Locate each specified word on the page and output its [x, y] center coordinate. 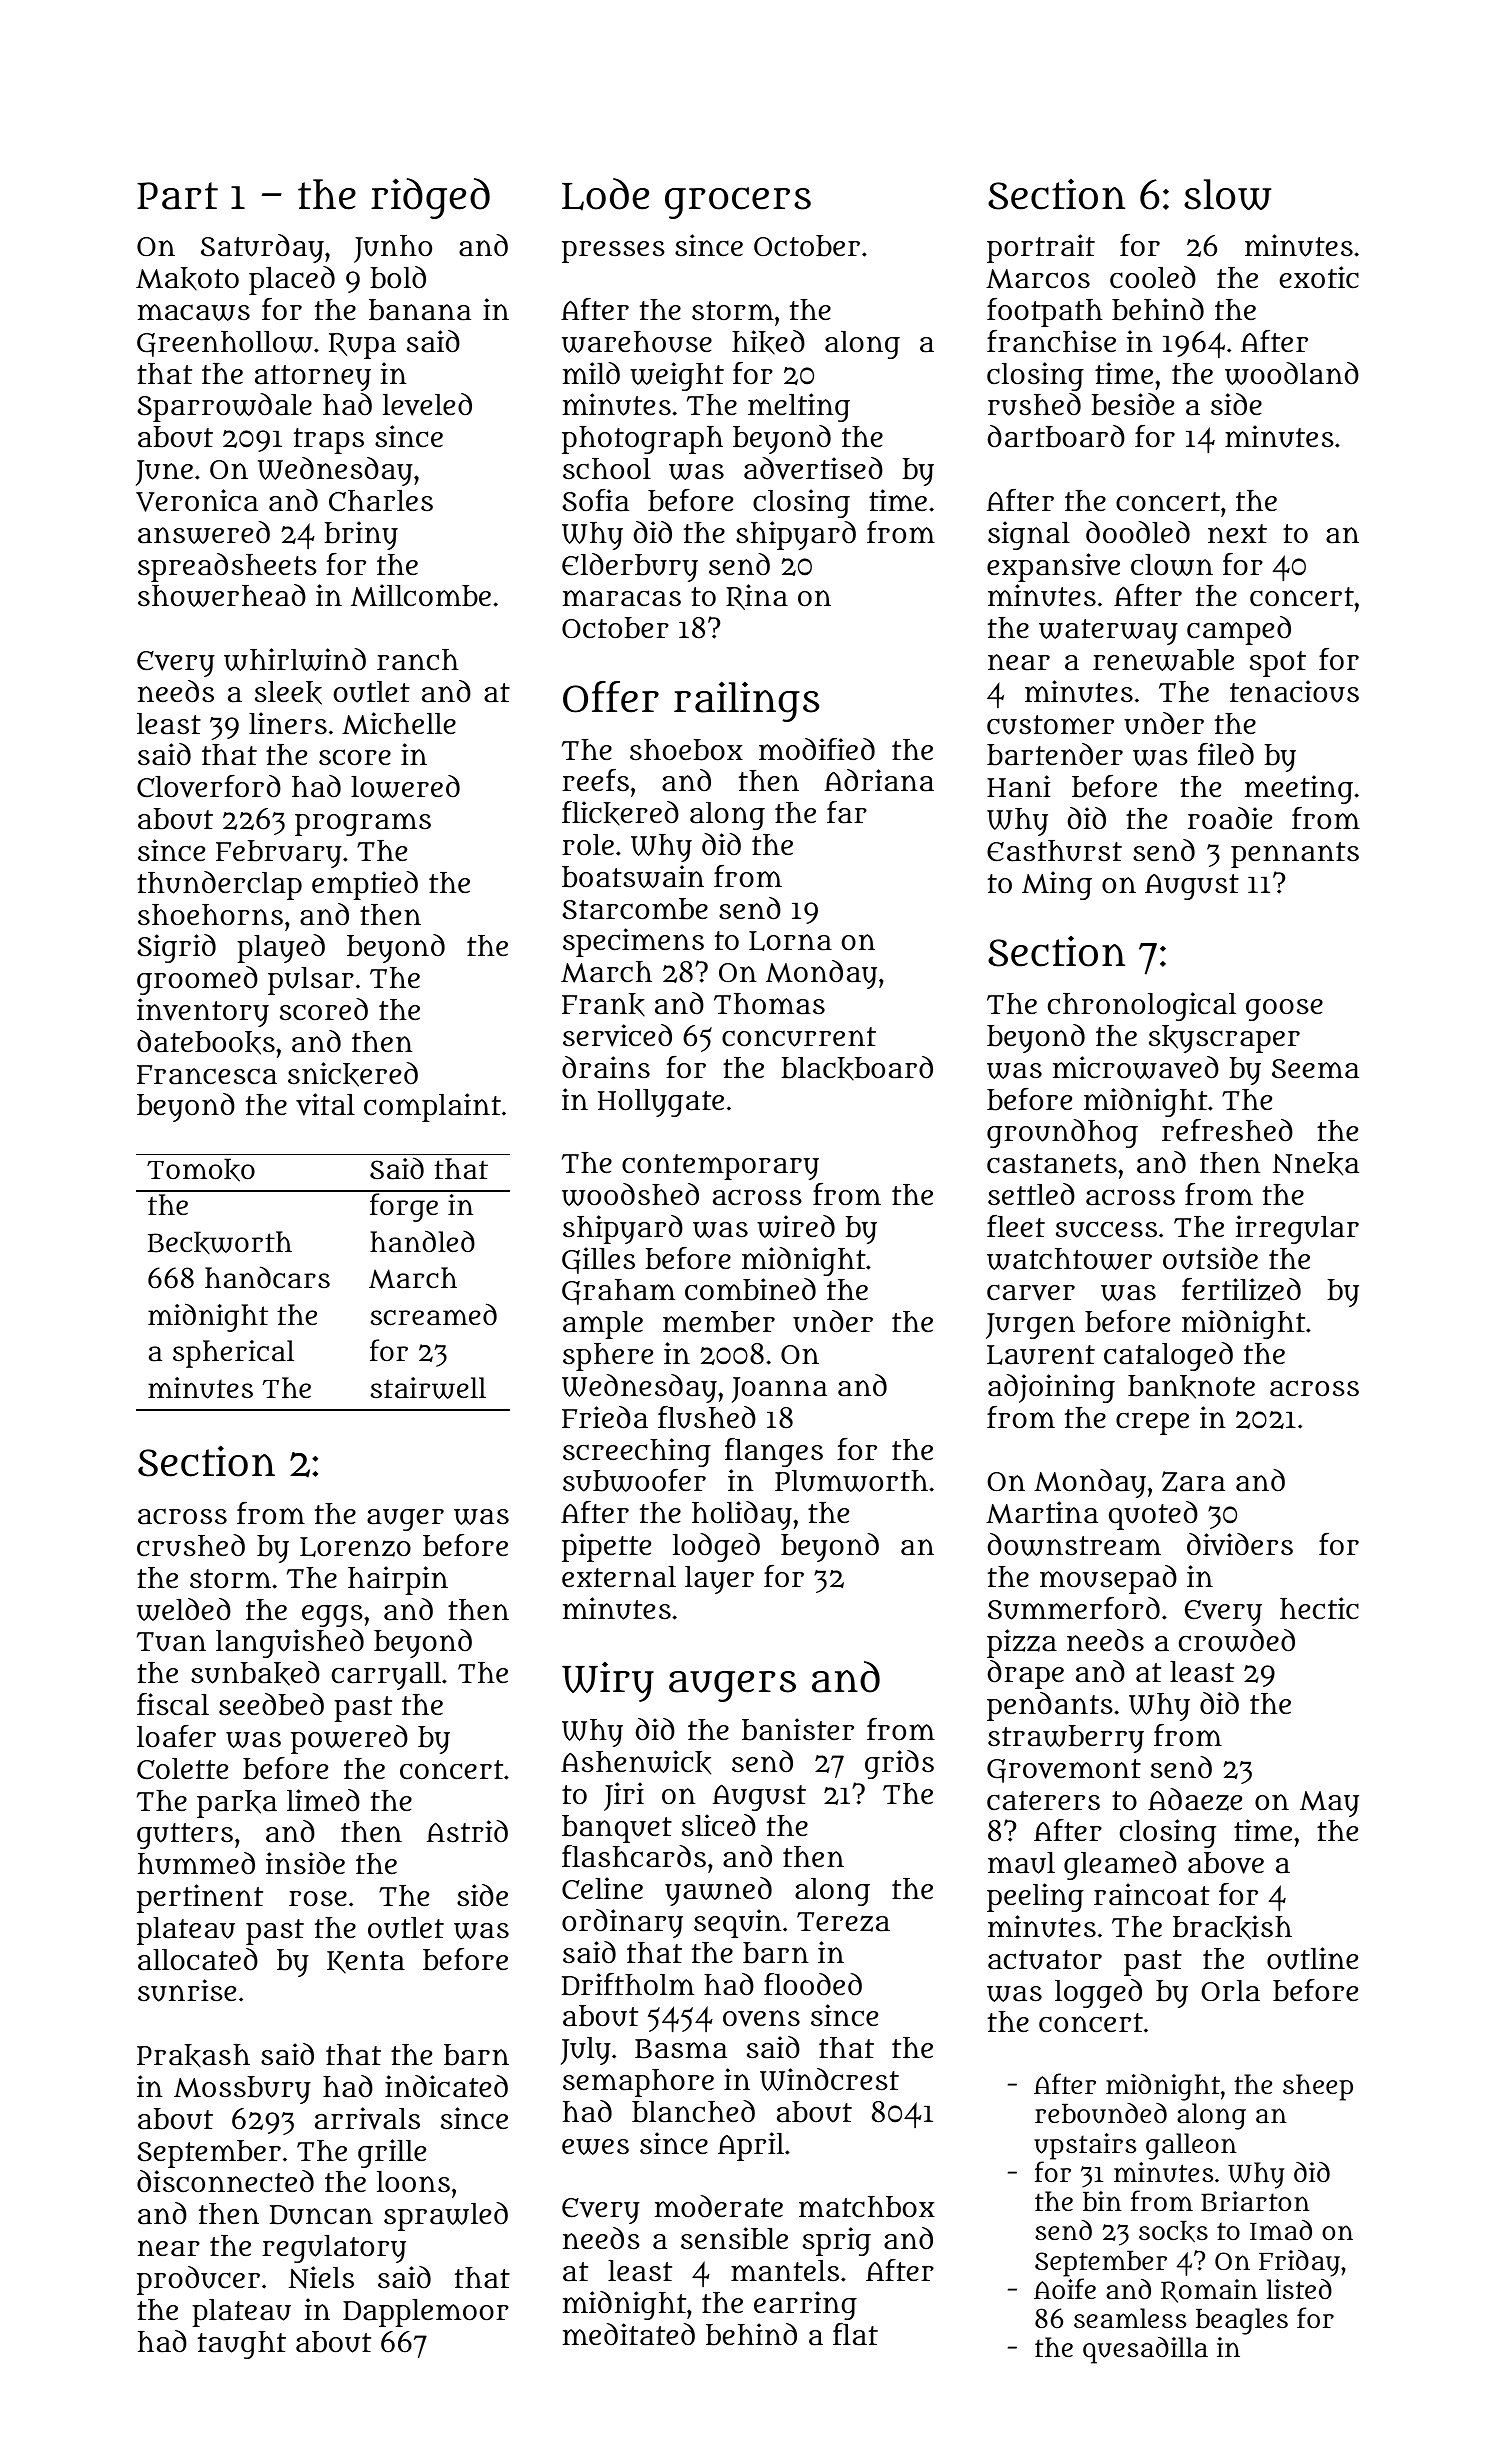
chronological [1142, 1006]
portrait [1041, 248]
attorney [313, 378]
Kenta [366, 1962]
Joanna [779, 1390]
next [1237, 533]
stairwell [428, 1388]
